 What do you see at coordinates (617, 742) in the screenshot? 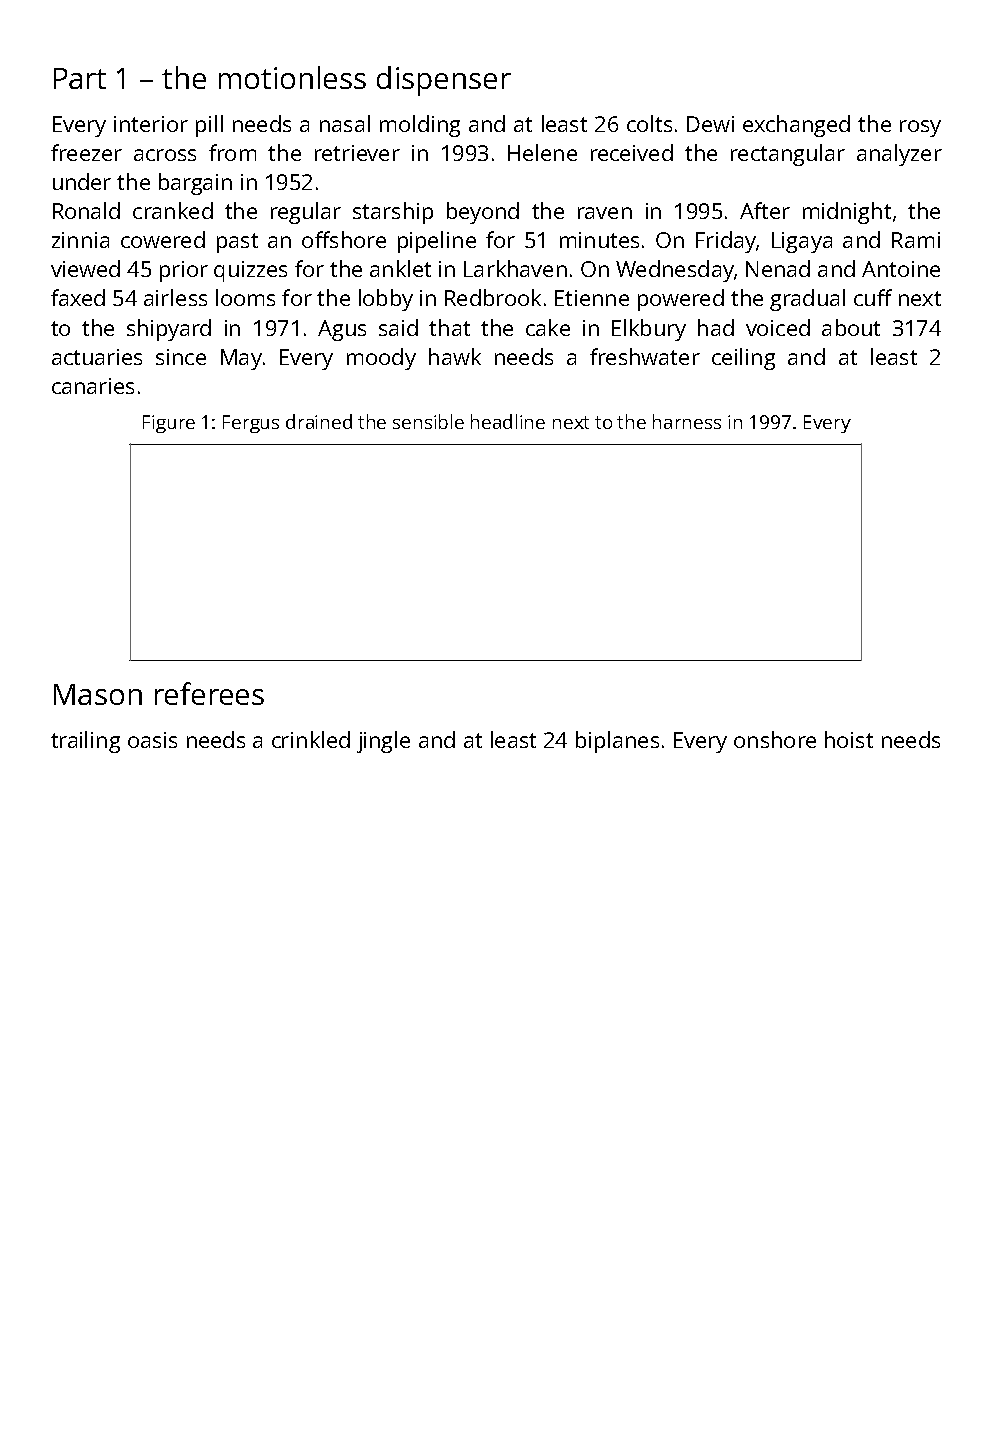
I see `biplanes` at bounding box center [617, 742].
